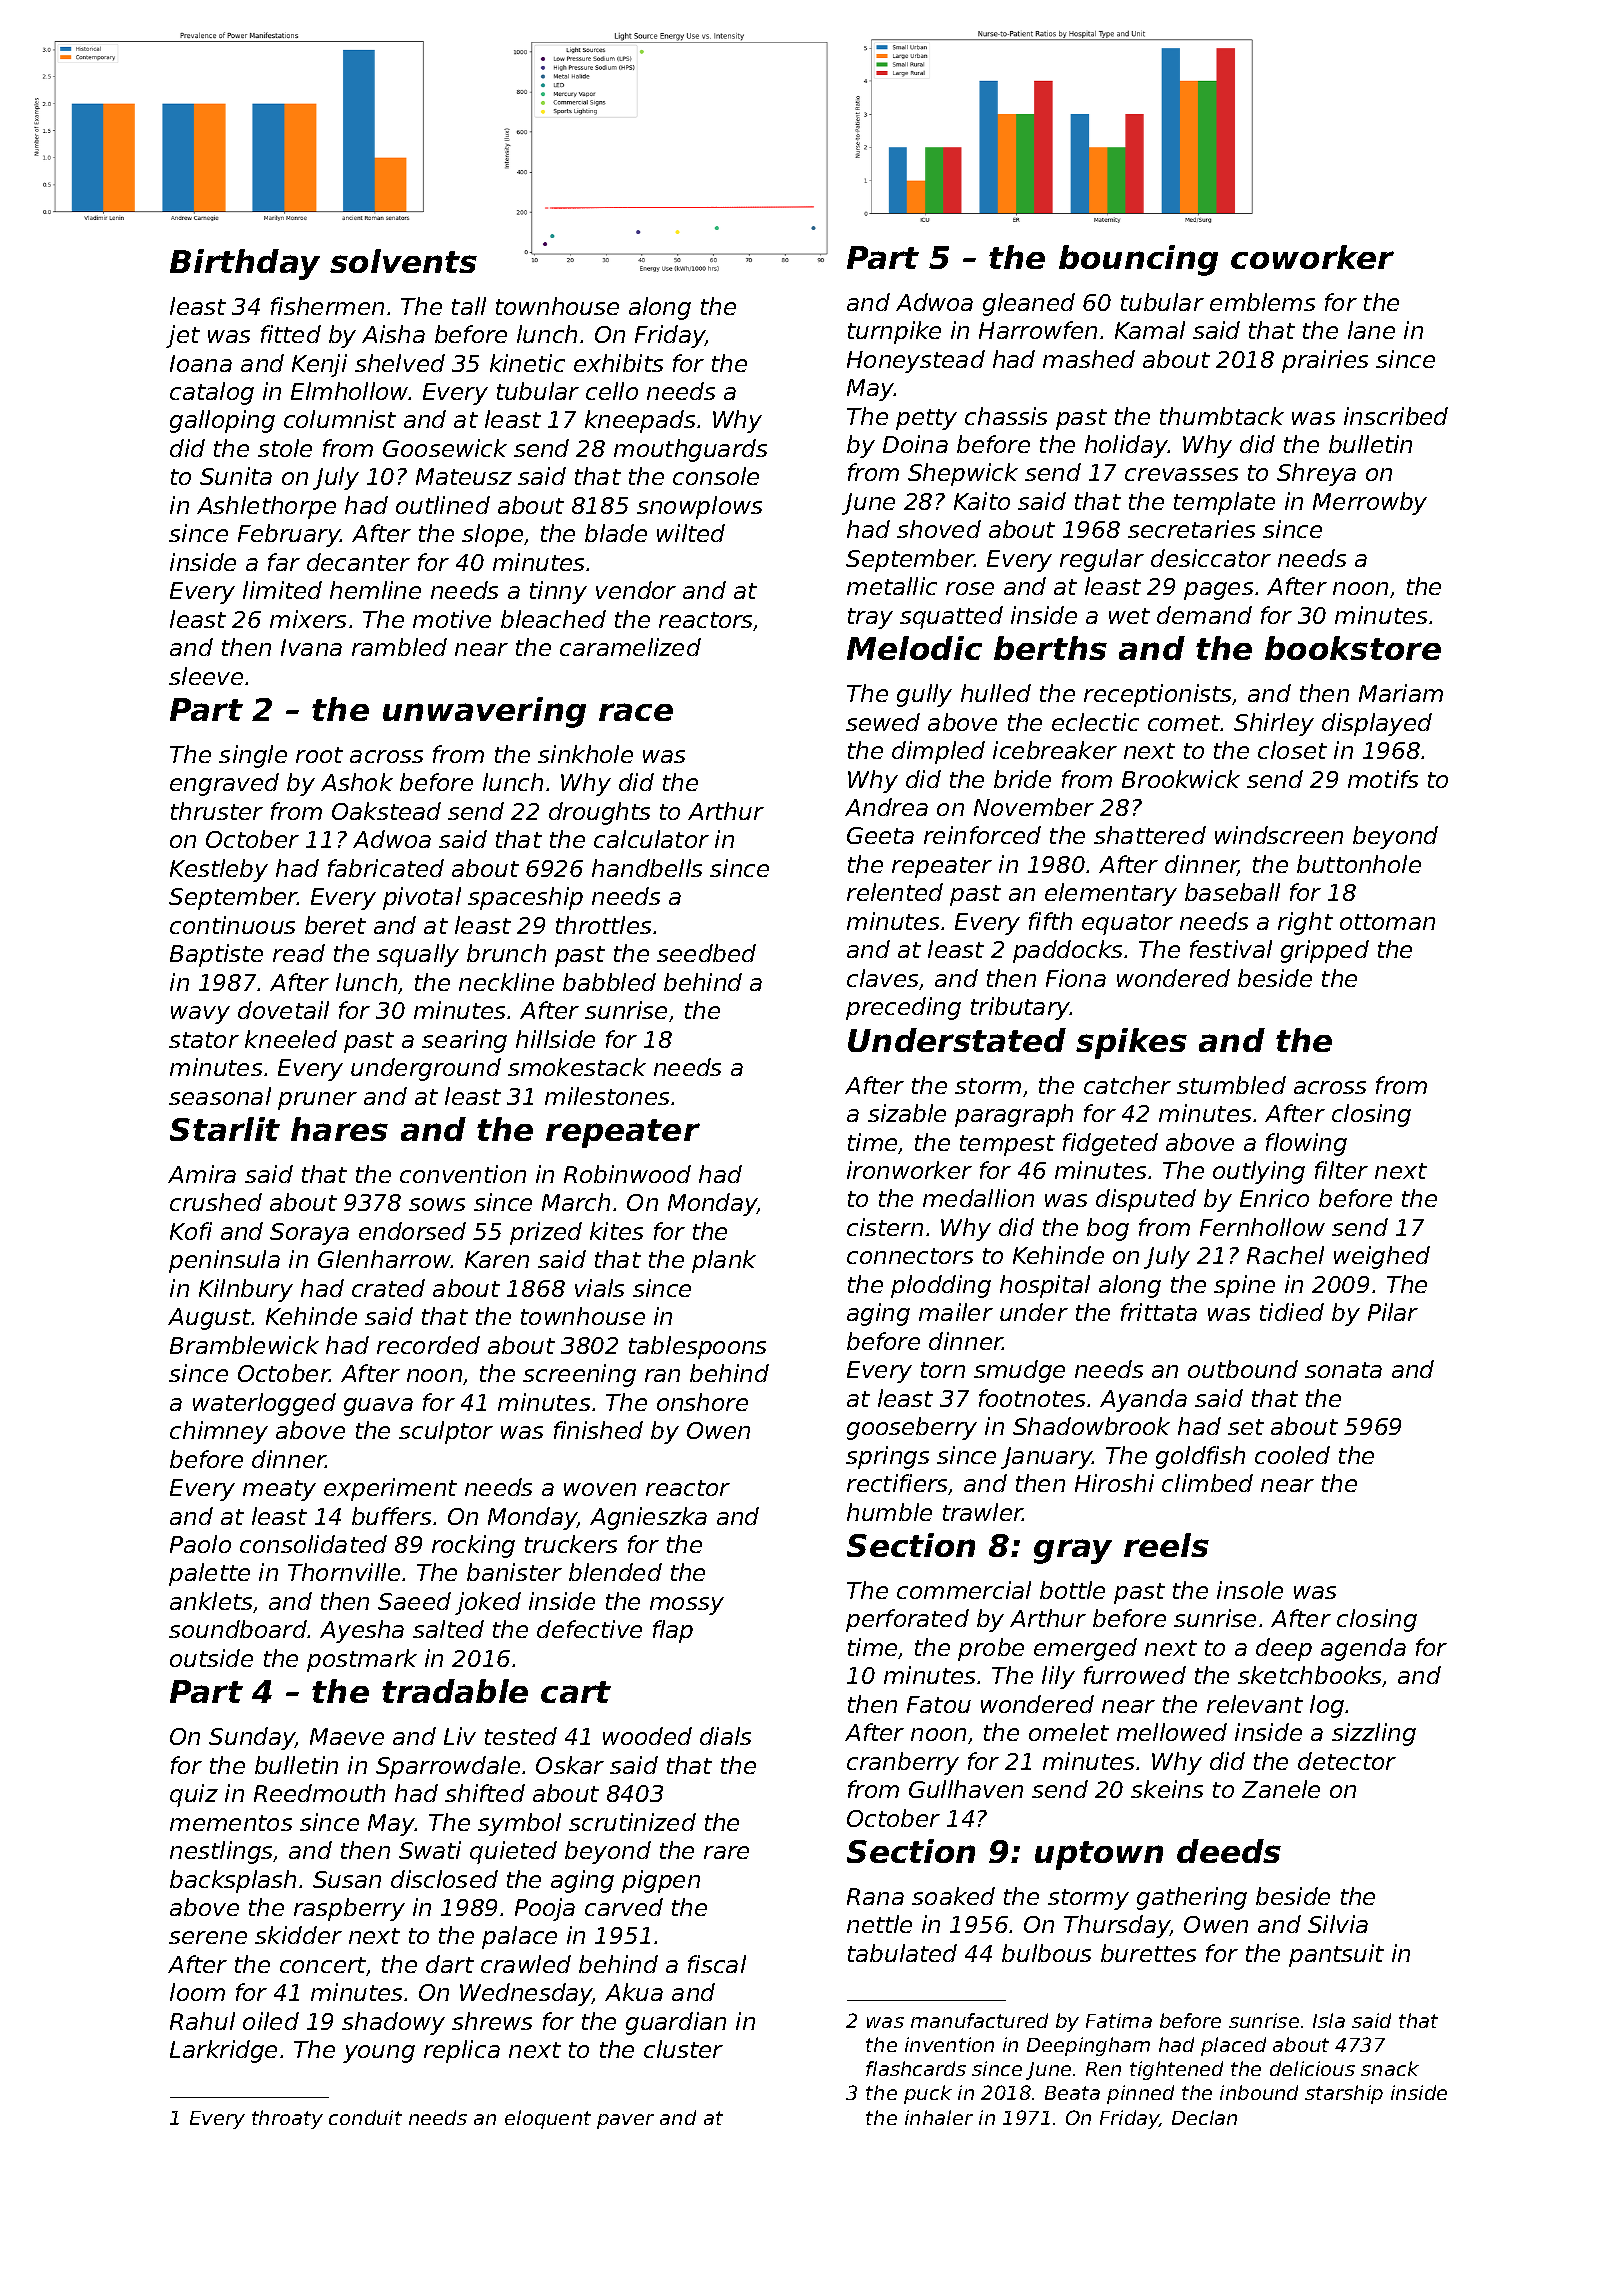  I want to click on rose, so click(970, 588).
